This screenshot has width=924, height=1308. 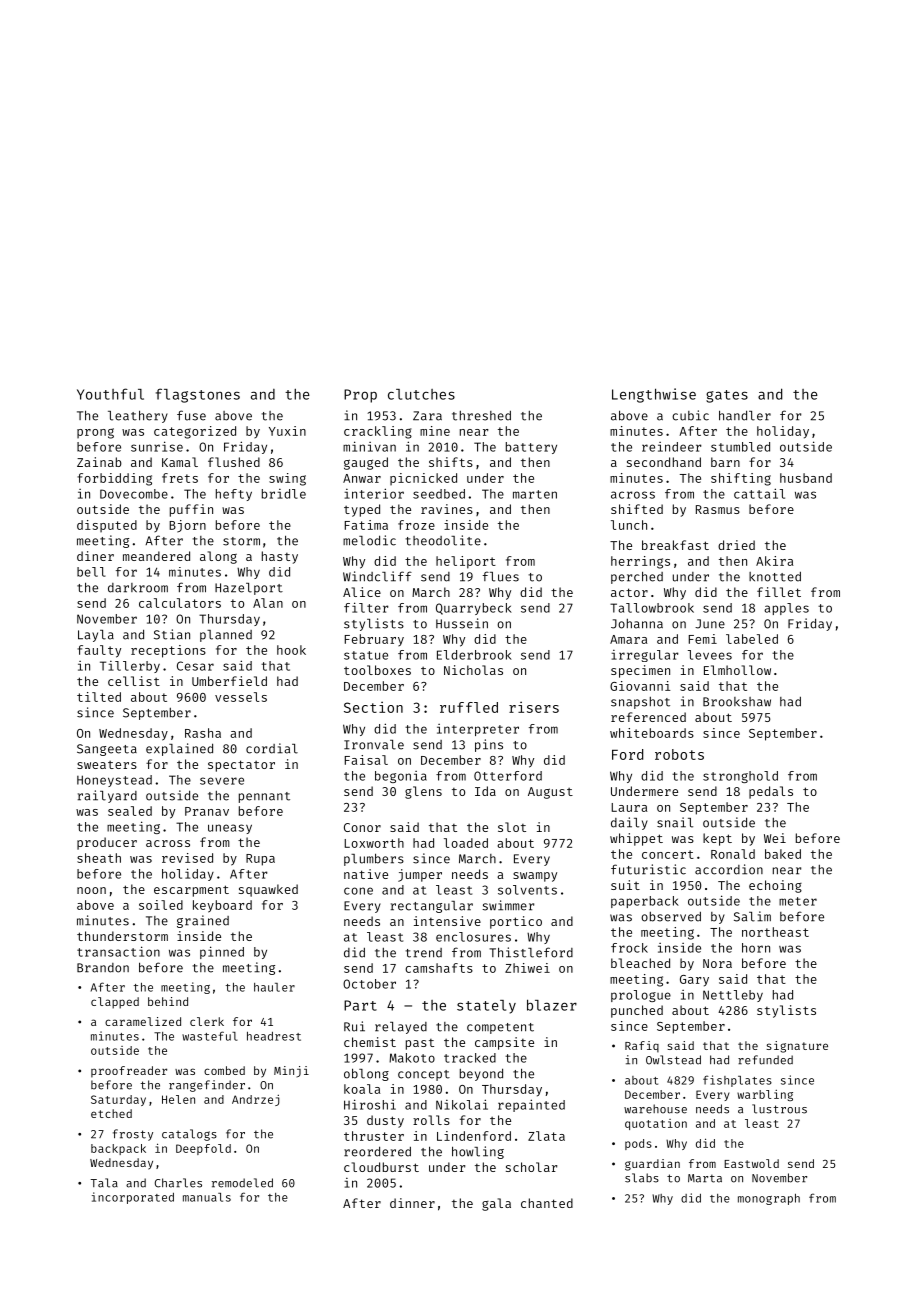 What do you see at coordinates (416, 525) in the screenshot?
I see `froze` at bounding box center [416, 525].
